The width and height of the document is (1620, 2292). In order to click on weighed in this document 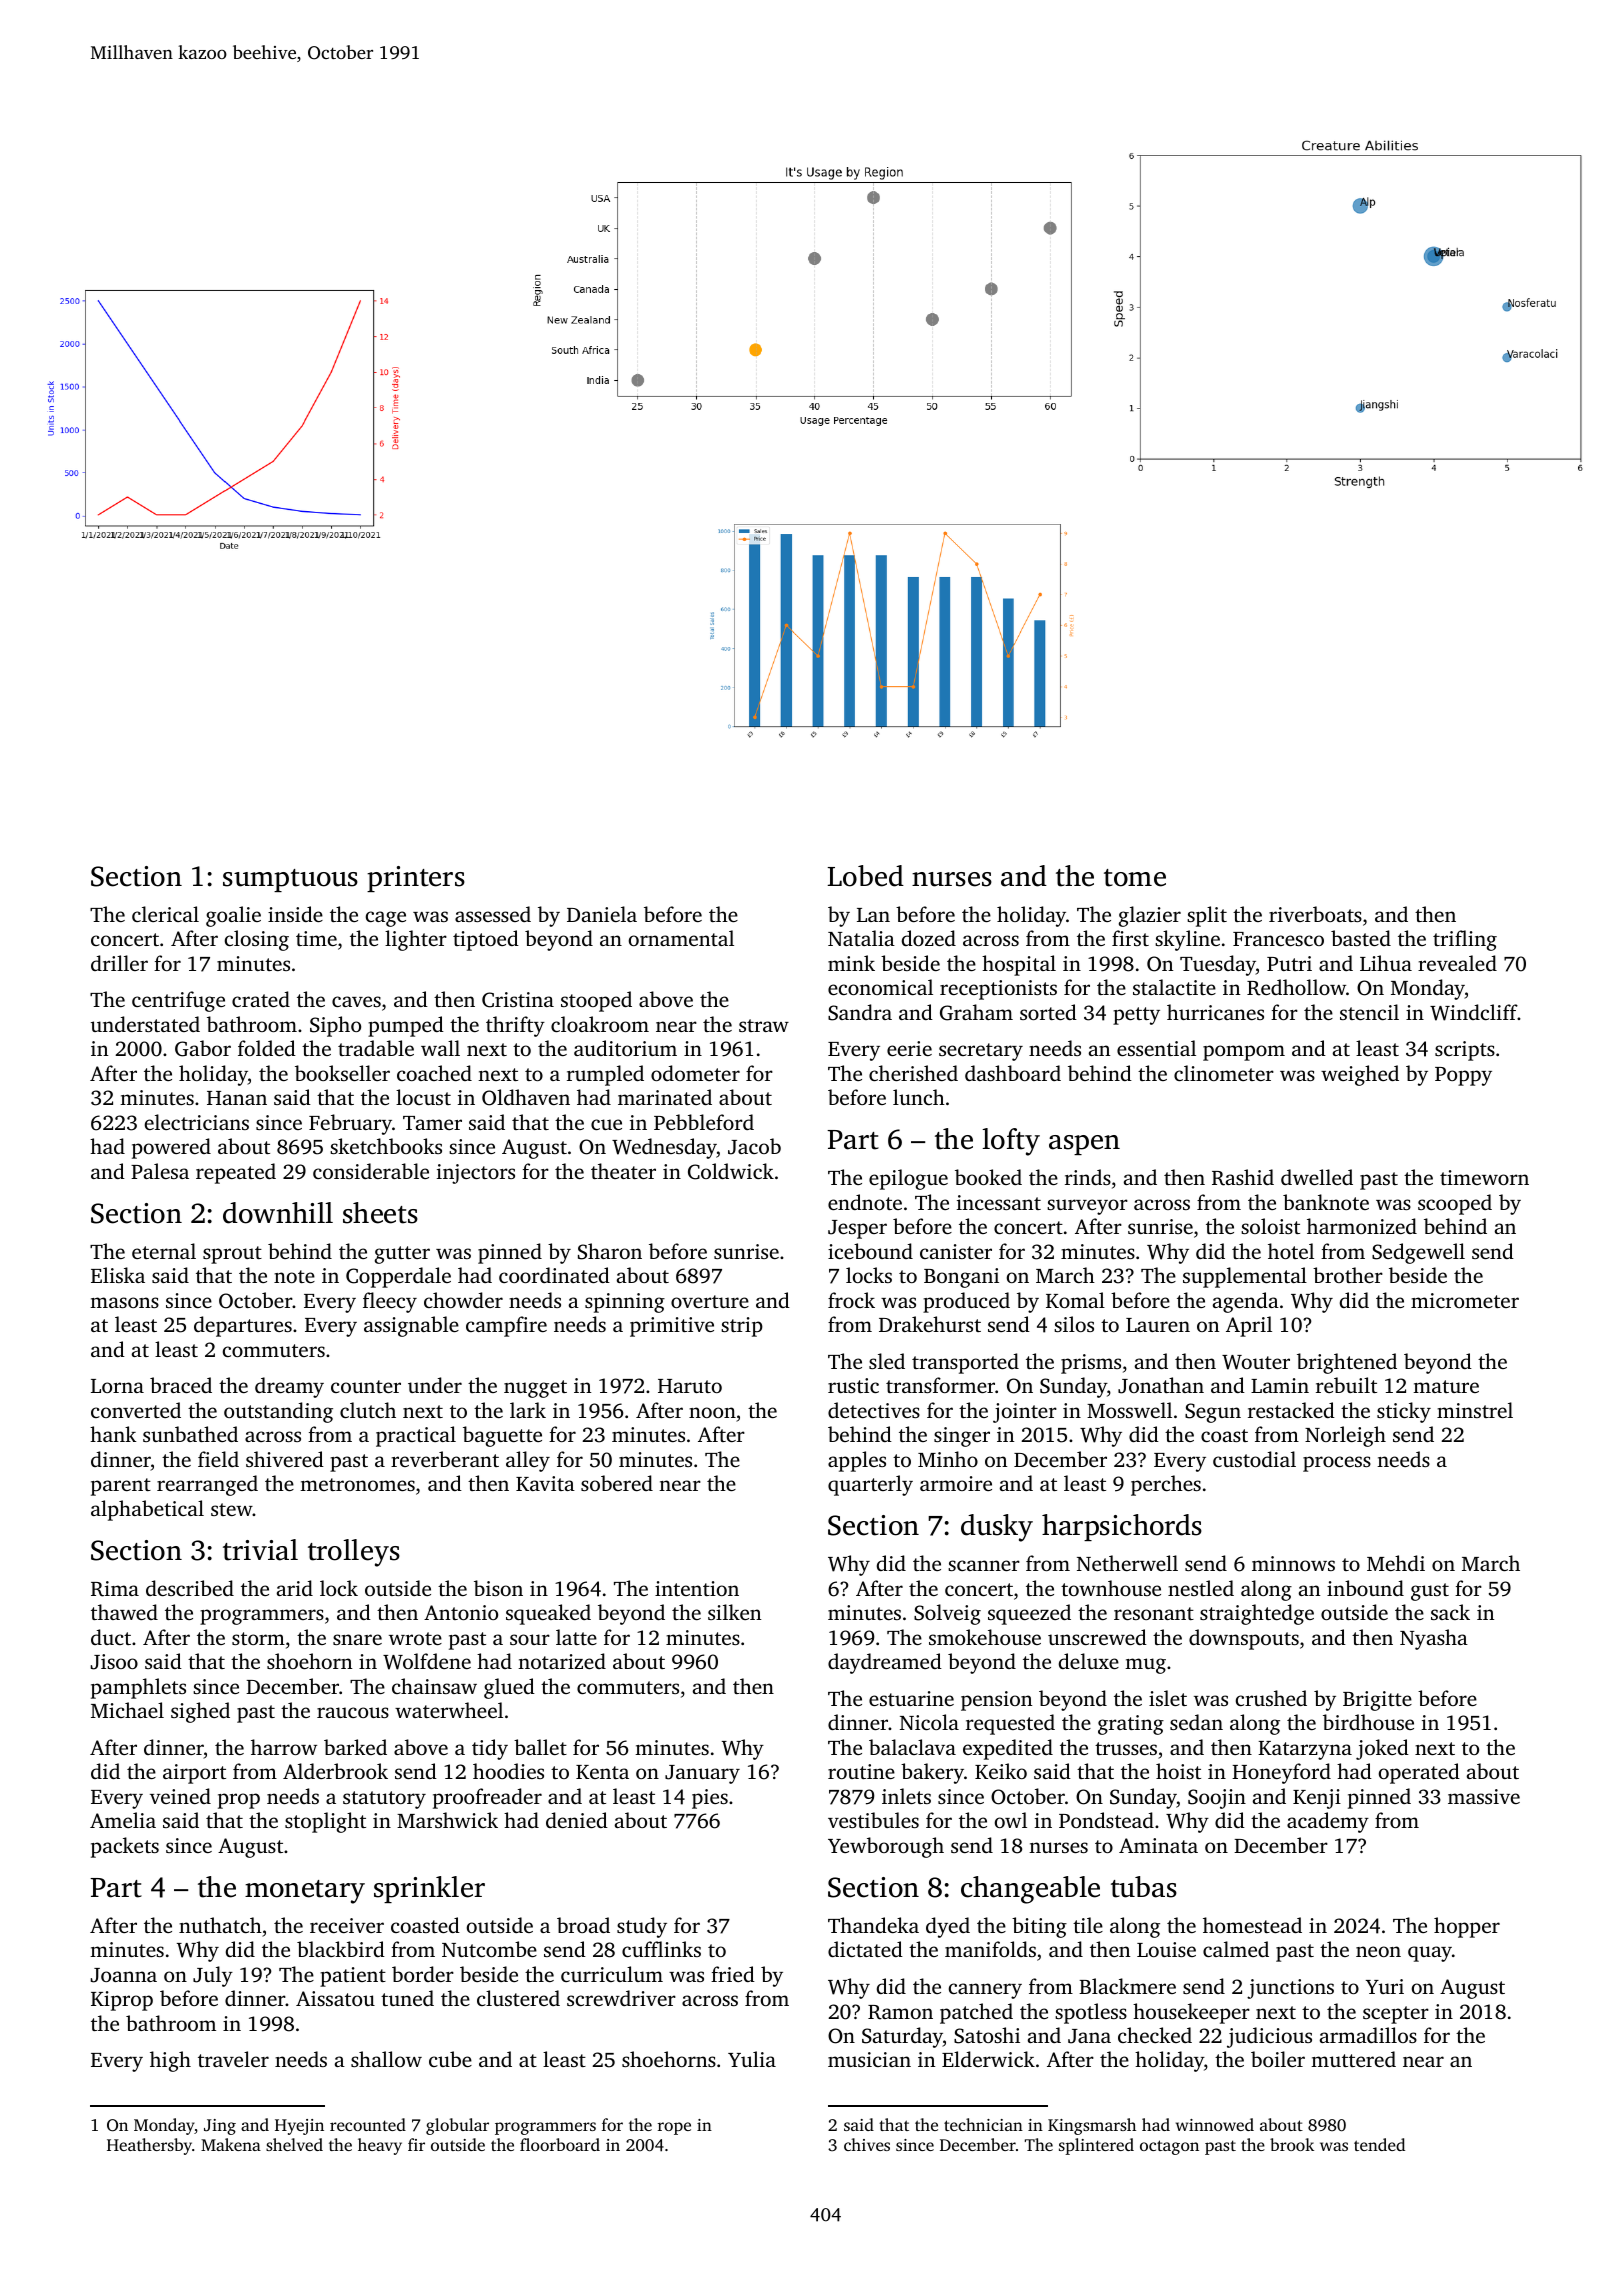, I will do `click(1360, 1075)`.
